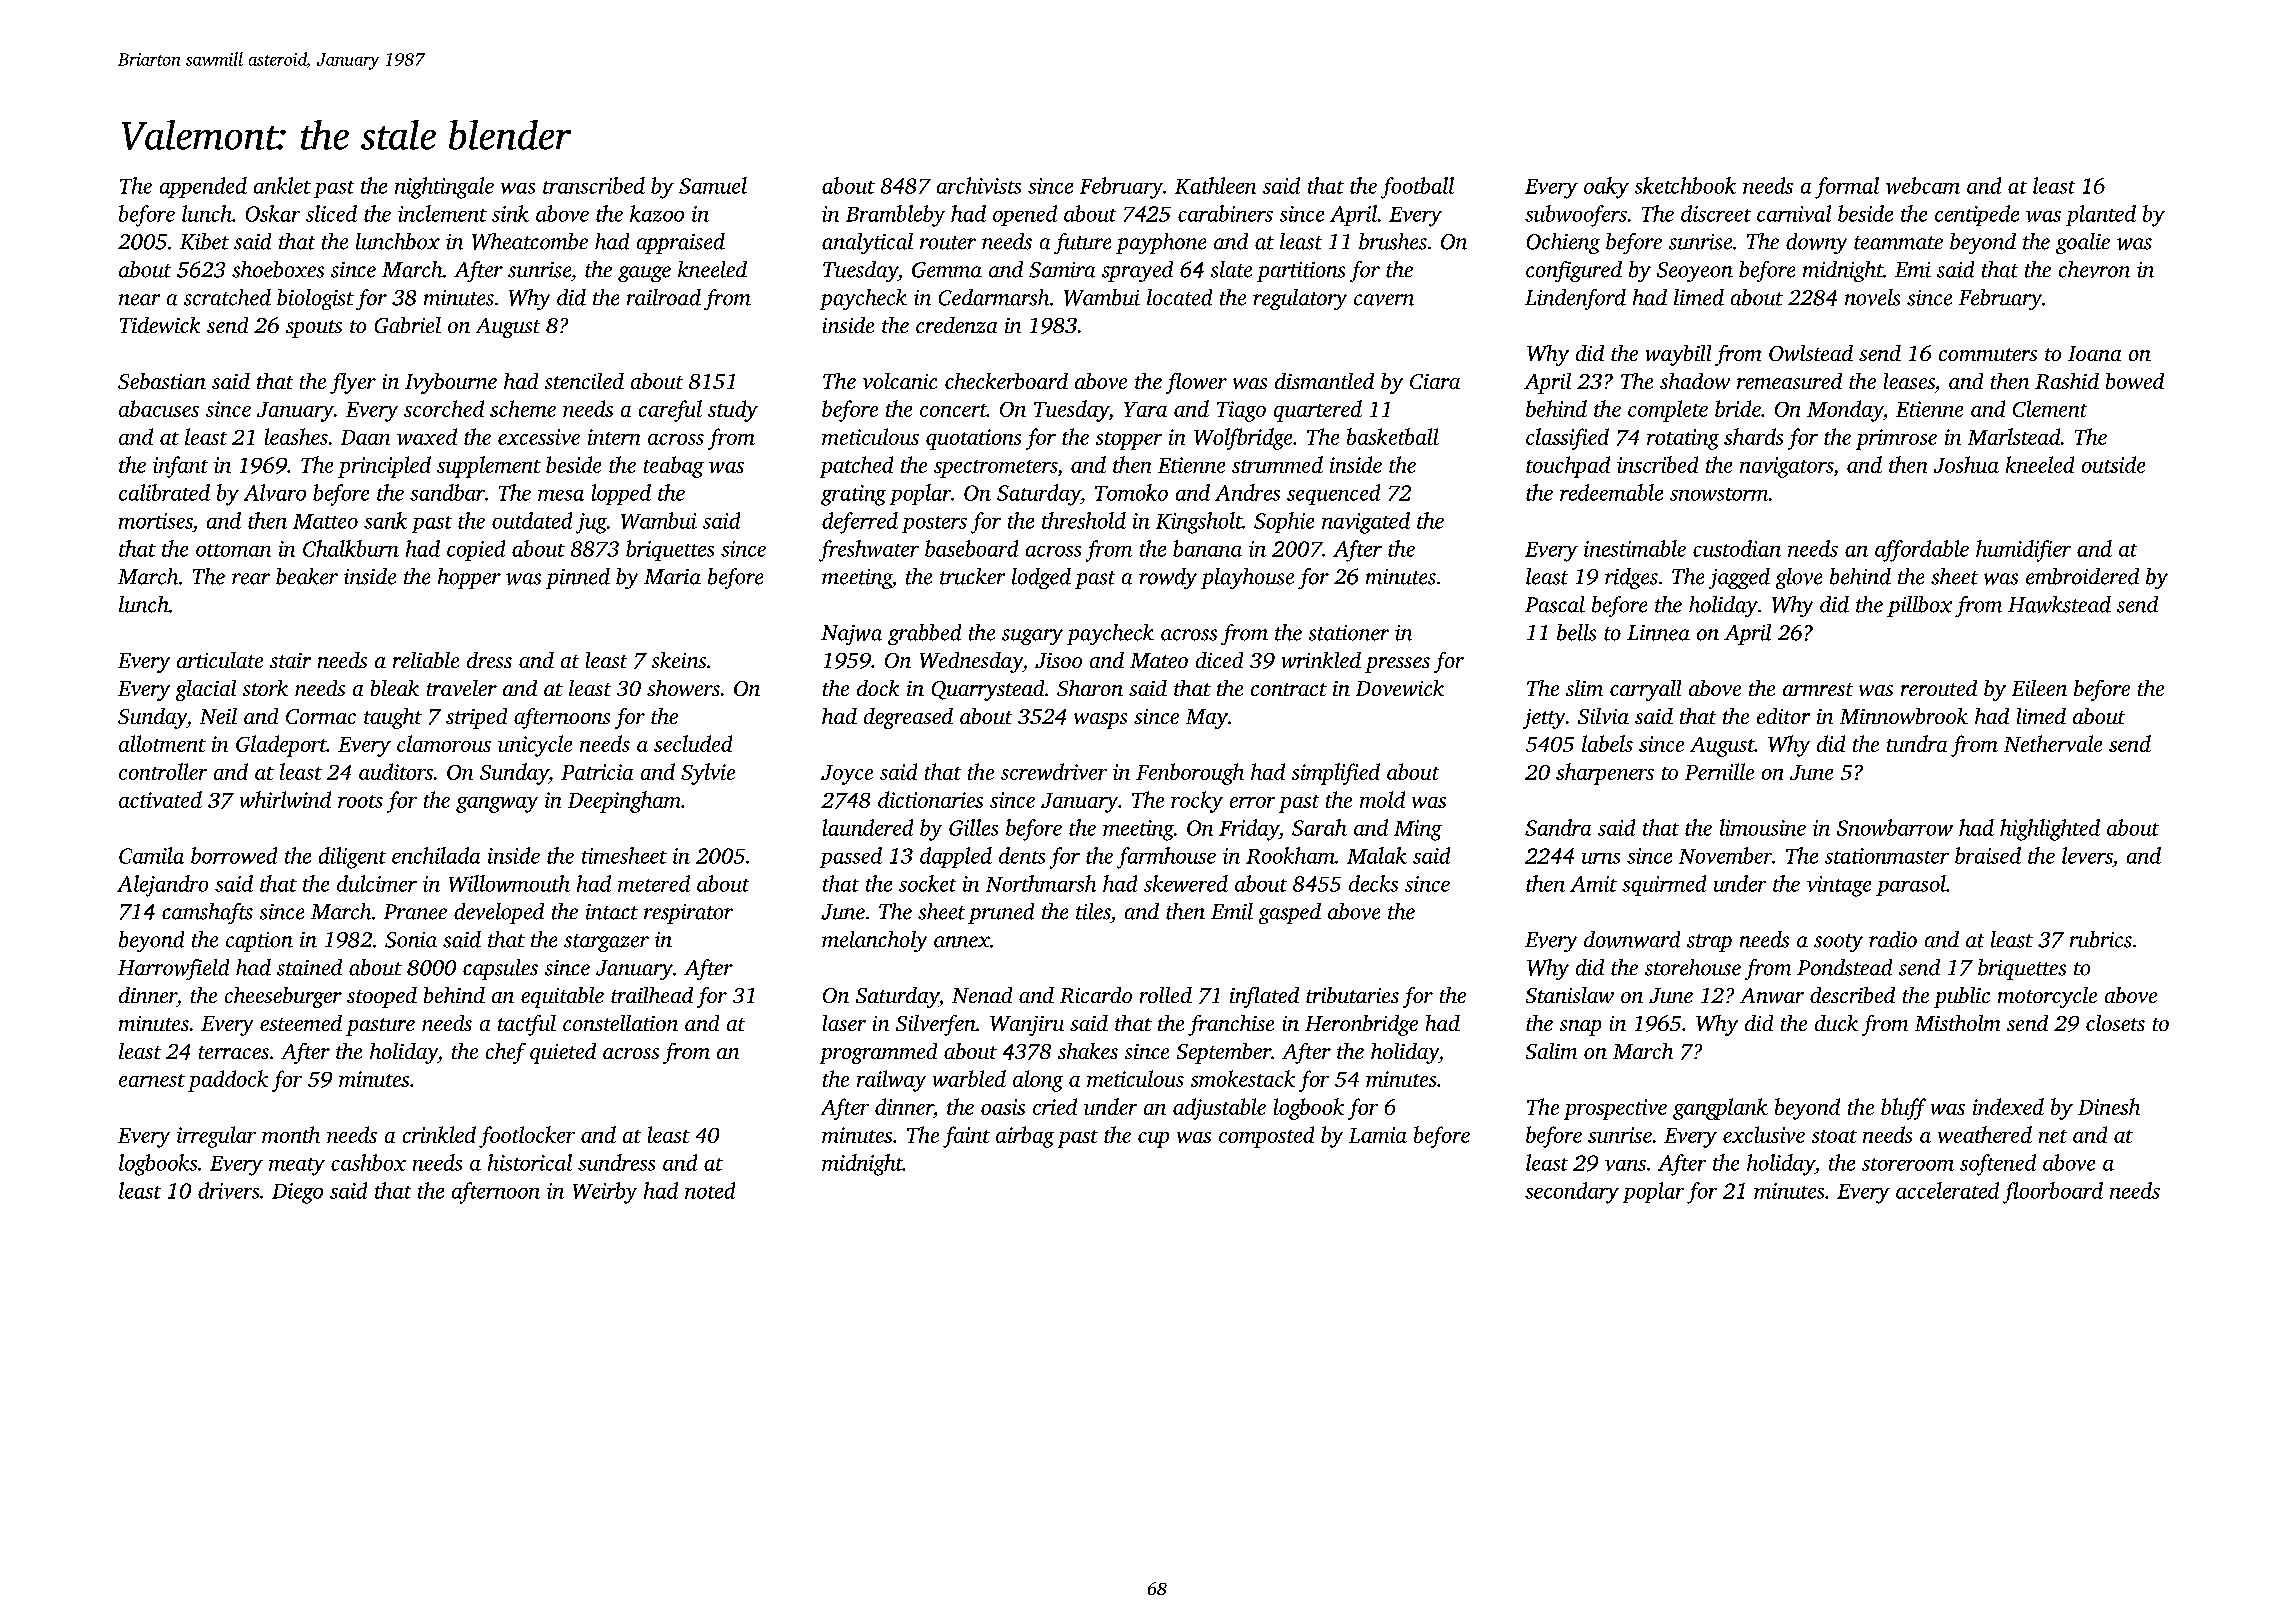 This document has height=1622, width=2294. I want to click on capsules, so click(500, 969).
